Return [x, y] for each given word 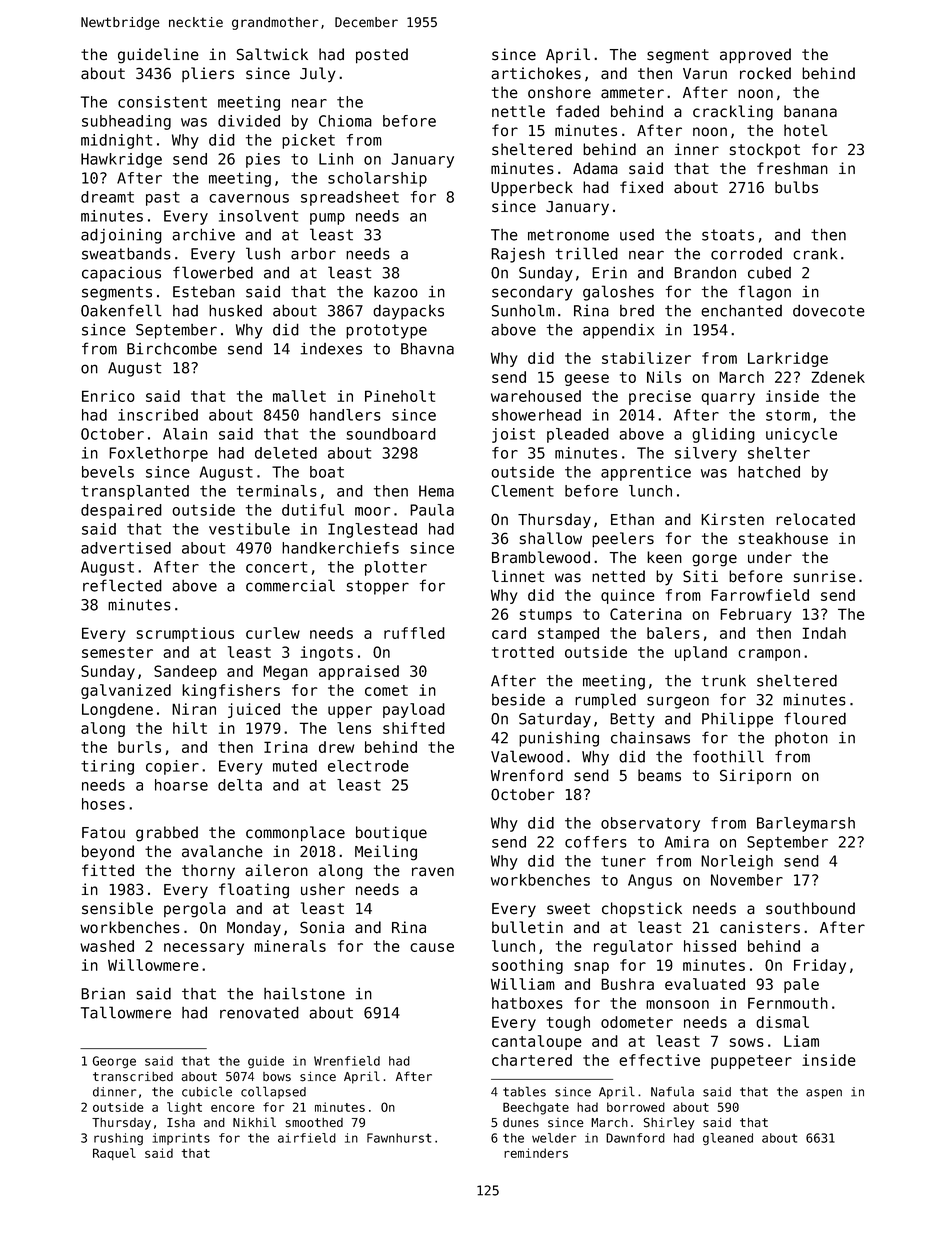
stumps [545, 616]
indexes [331, 349]
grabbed [167, 834]
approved [755, 56]
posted [382, 56]
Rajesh [518, 255]
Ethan [632, 519]
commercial [290, 585]
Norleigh [737, 862]
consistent [162, 102]
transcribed [133, 1077]
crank [815, 253]
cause [432, 947]
